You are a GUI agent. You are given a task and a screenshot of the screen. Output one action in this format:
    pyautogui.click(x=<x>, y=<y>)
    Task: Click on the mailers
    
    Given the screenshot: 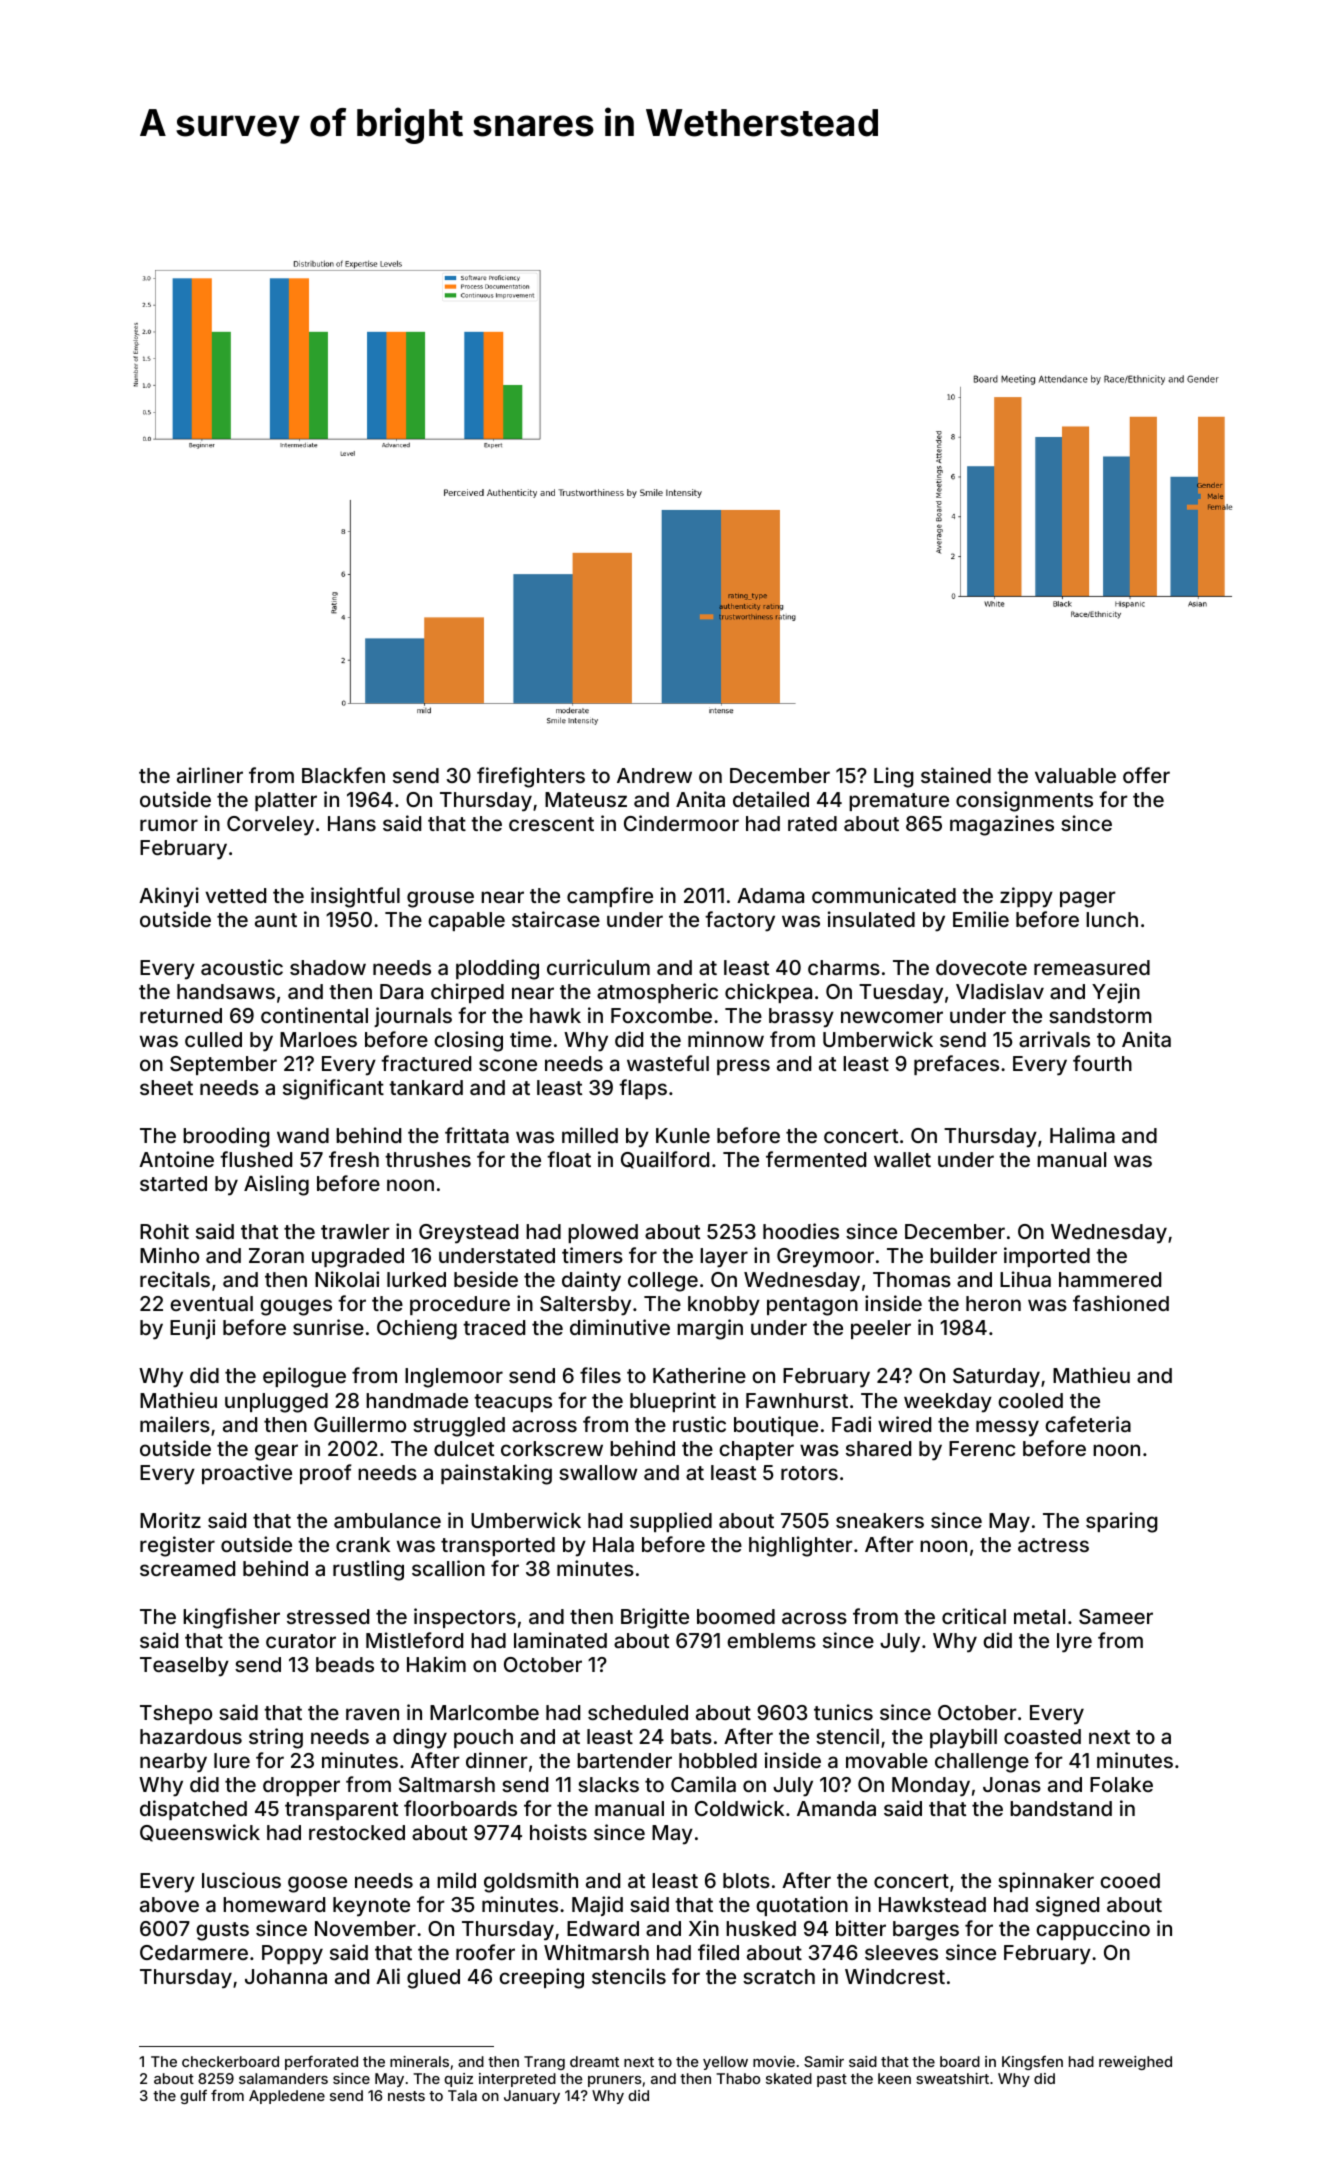 What is the action you would take?
    pyautogui.click(x=175, y=1424)
